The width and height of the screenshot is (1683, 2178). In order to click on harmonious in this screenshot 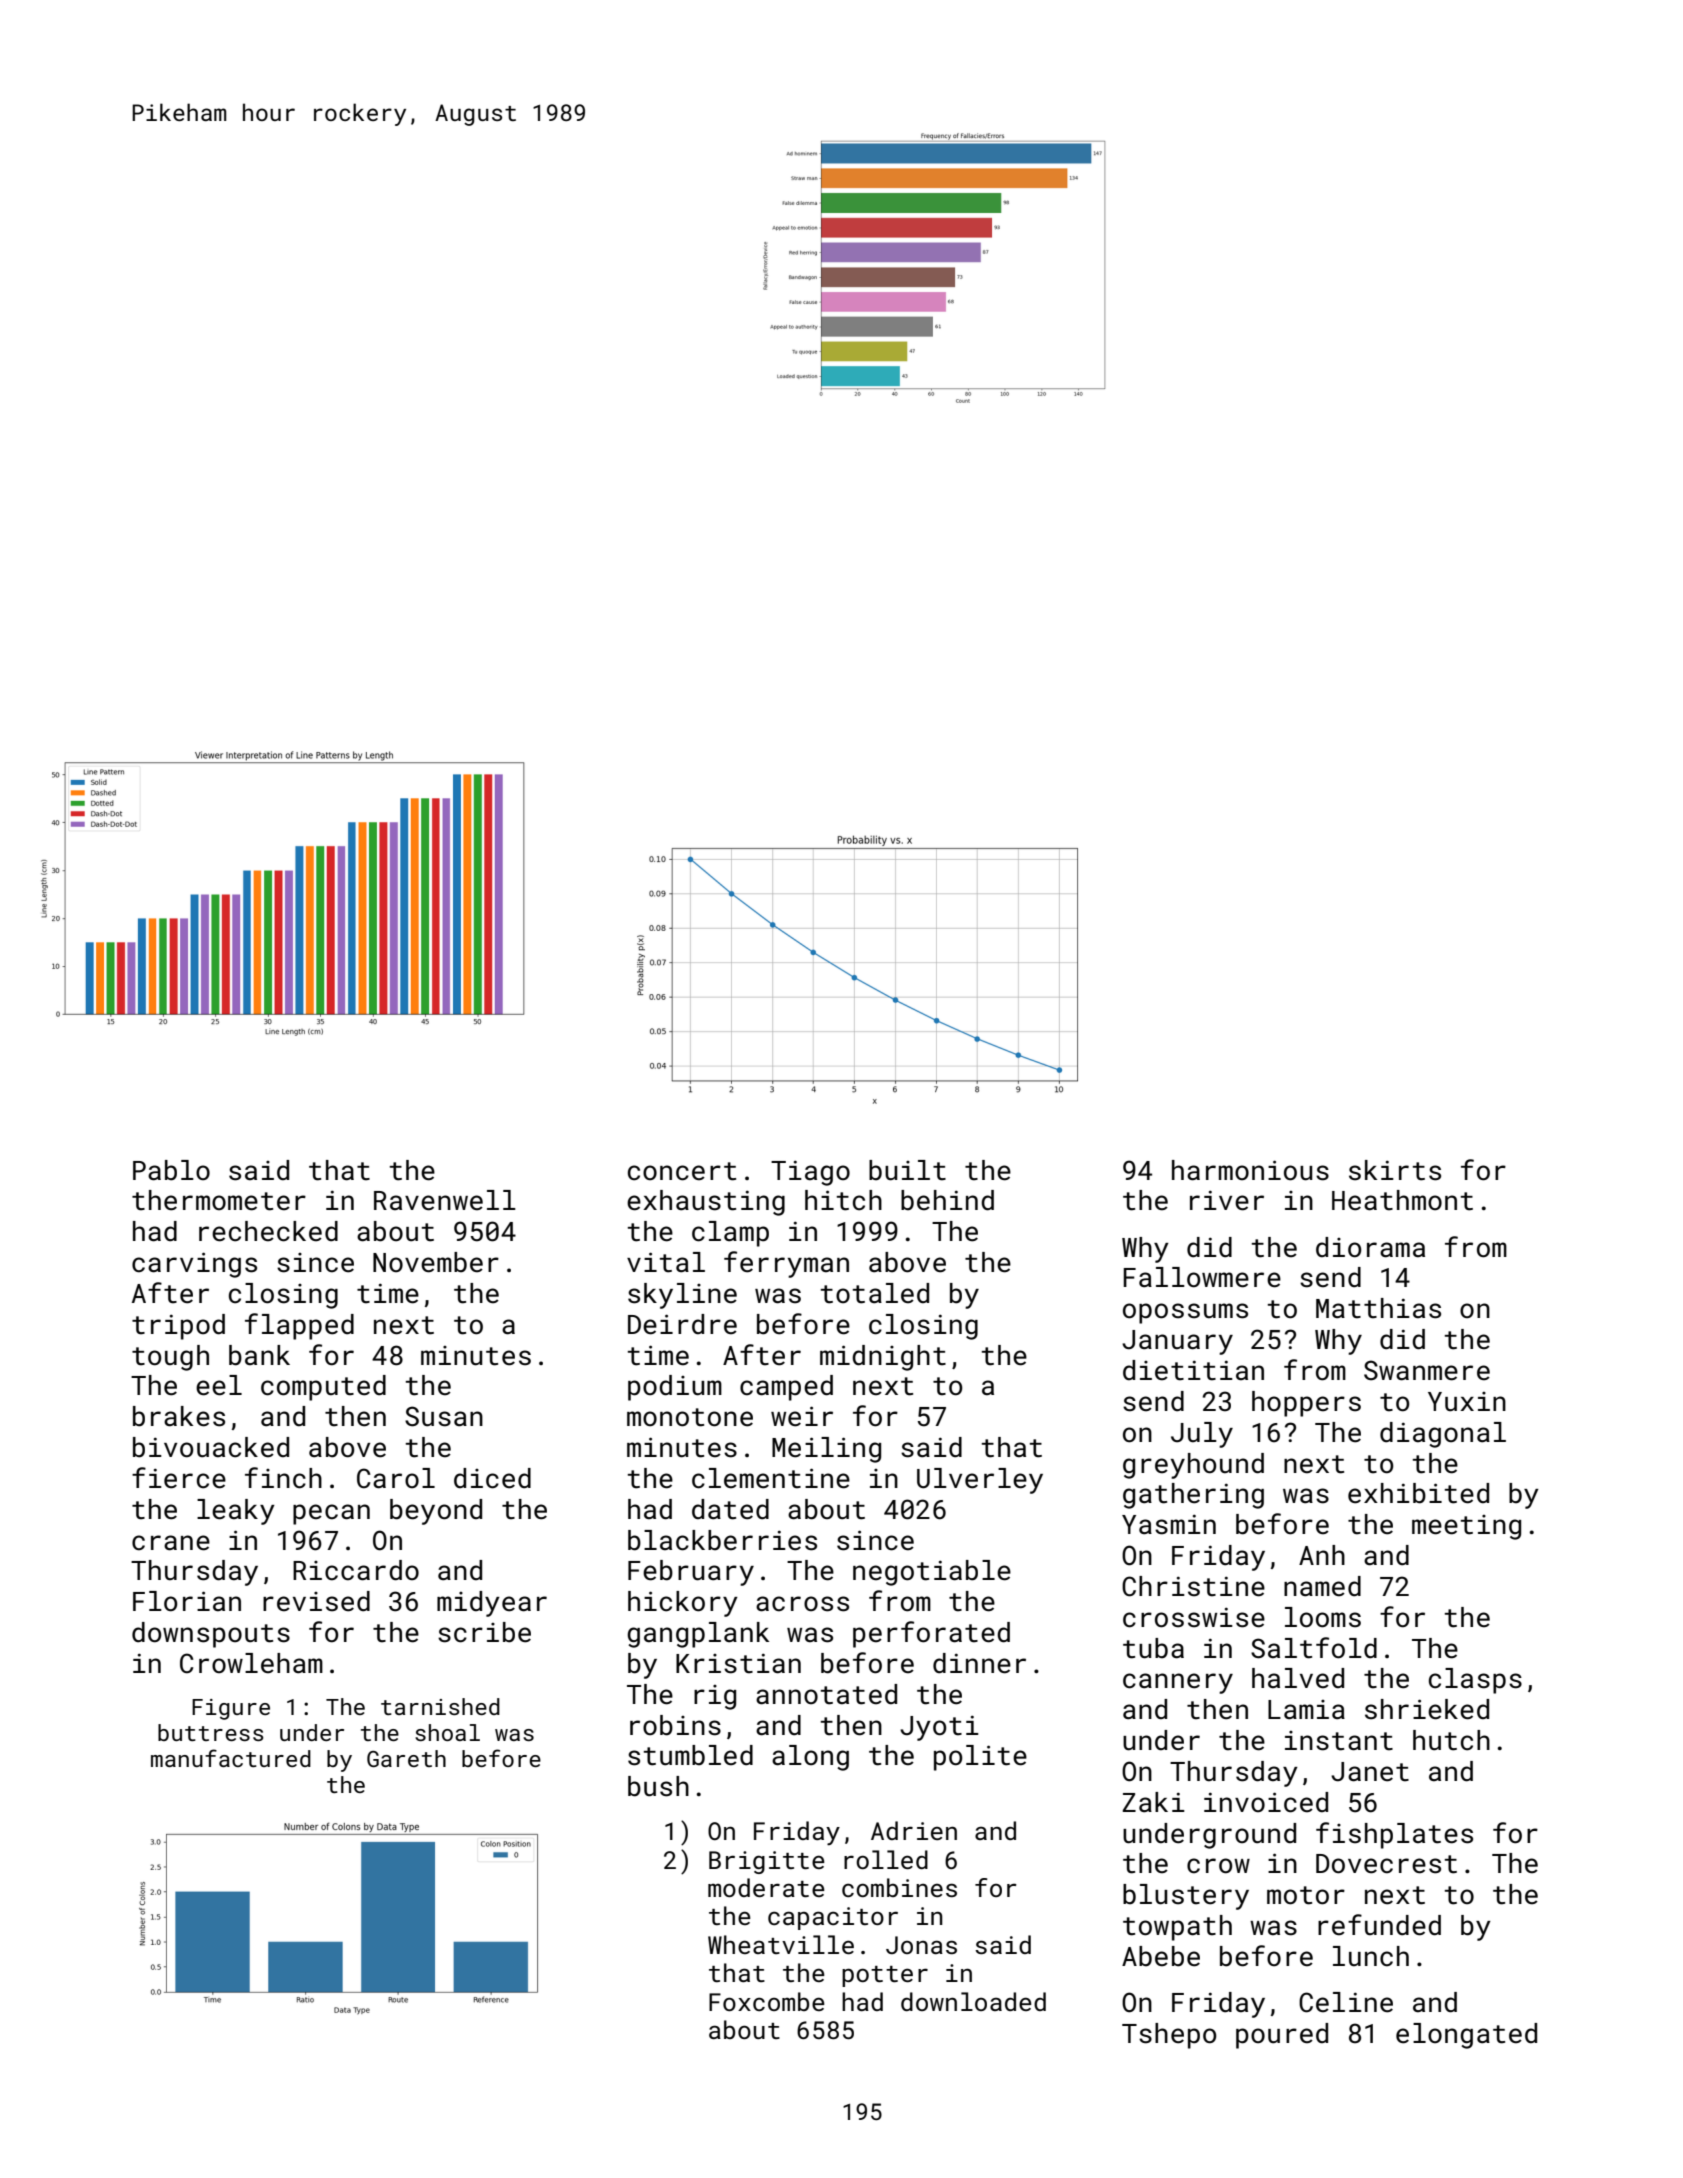, I will do `click(1250, 1170)`.
